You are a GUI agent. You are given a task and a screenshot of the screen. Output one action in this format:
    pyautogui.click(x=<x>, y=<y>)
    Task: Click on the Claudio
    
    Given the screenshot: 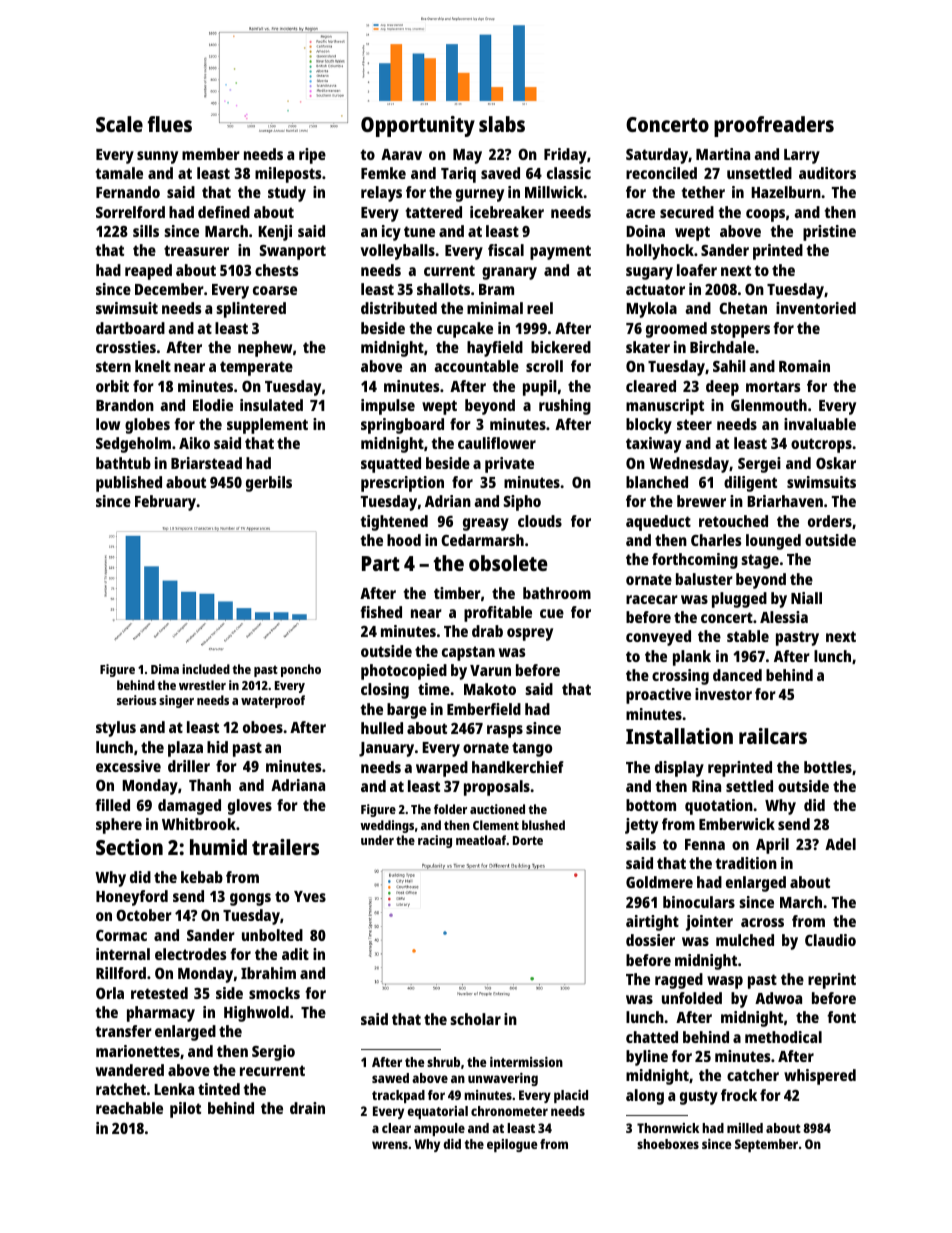 What is the action you would take?
    pyautogui.click(x=830, y=940)
